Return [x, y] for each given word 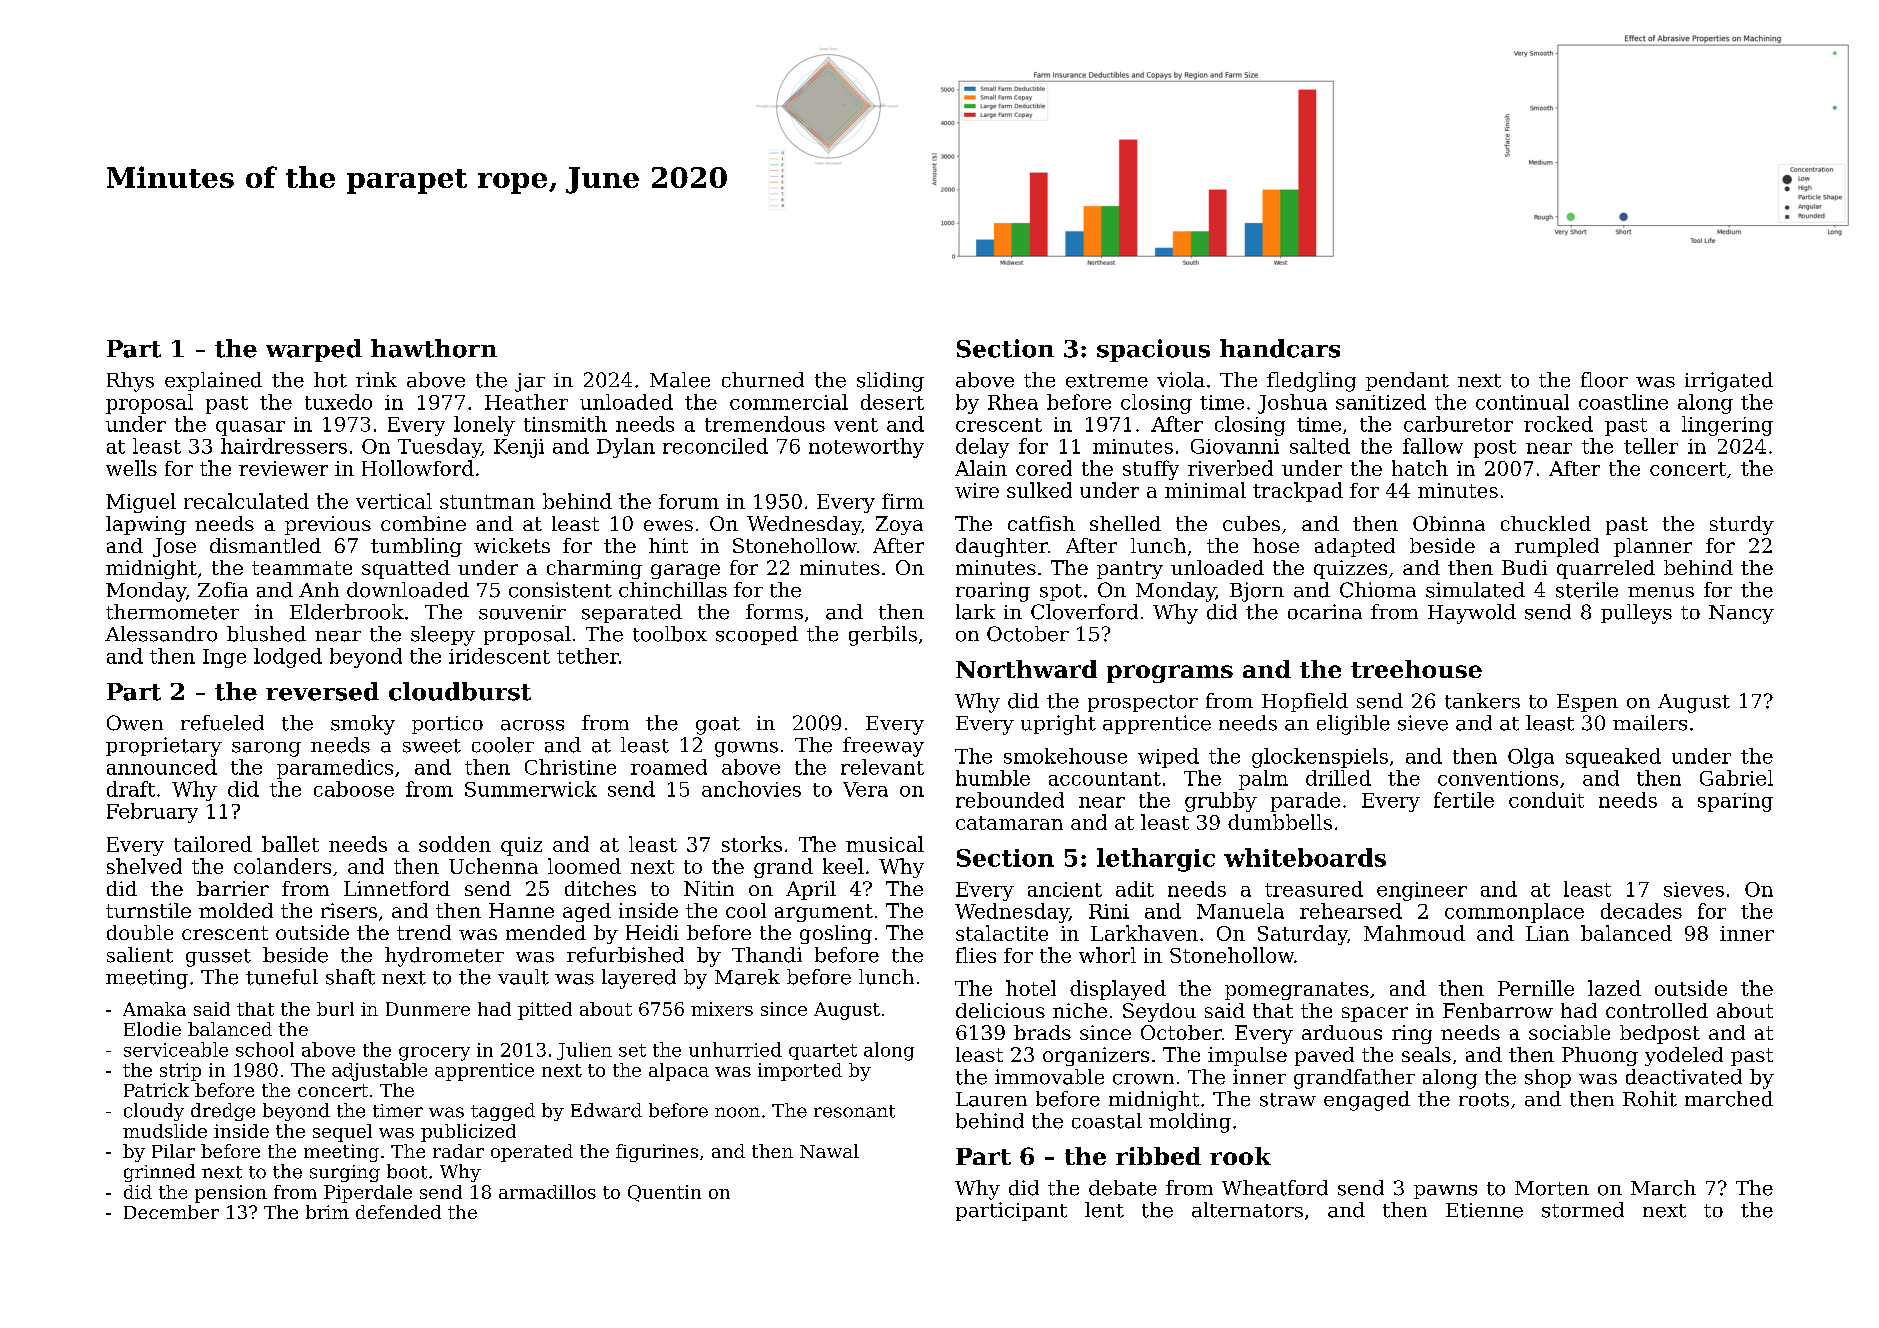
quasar [250, 428]
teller [1651, 446]
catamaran [1009, 823]
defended [398, 1212]
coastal [1107, 1121]
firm [903, 501]
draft [131, 789]
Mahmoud [1414, 933]
